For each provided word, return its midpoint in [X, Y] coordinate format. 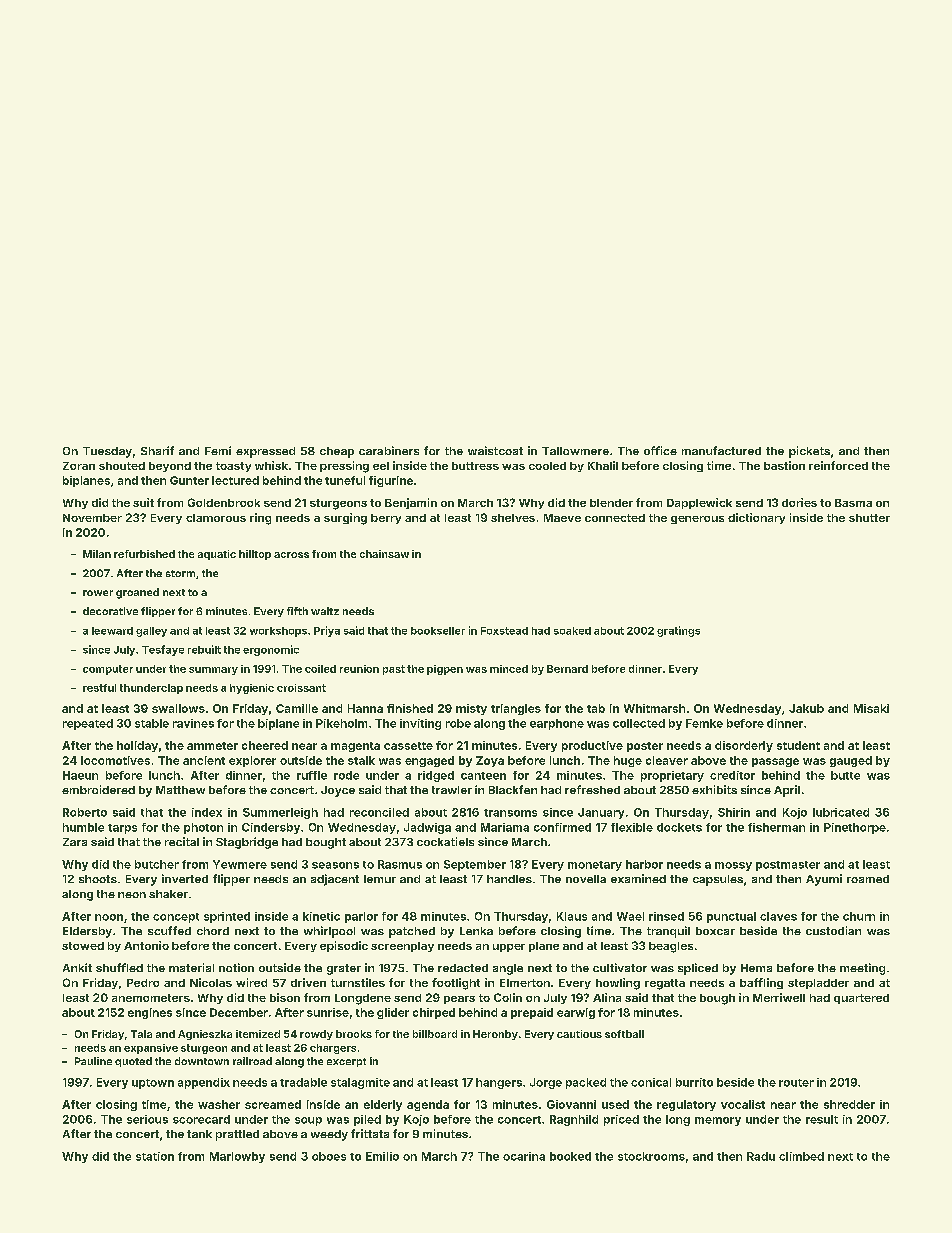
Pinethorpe [855, 828]
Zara [75, 842]
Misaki [871, 708]
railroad [252, 1061]
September [475, 865]
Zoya [490, 761]
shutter [869, 518]
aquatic [217, 555]
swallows [178, 708]
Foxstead [504, 631]
